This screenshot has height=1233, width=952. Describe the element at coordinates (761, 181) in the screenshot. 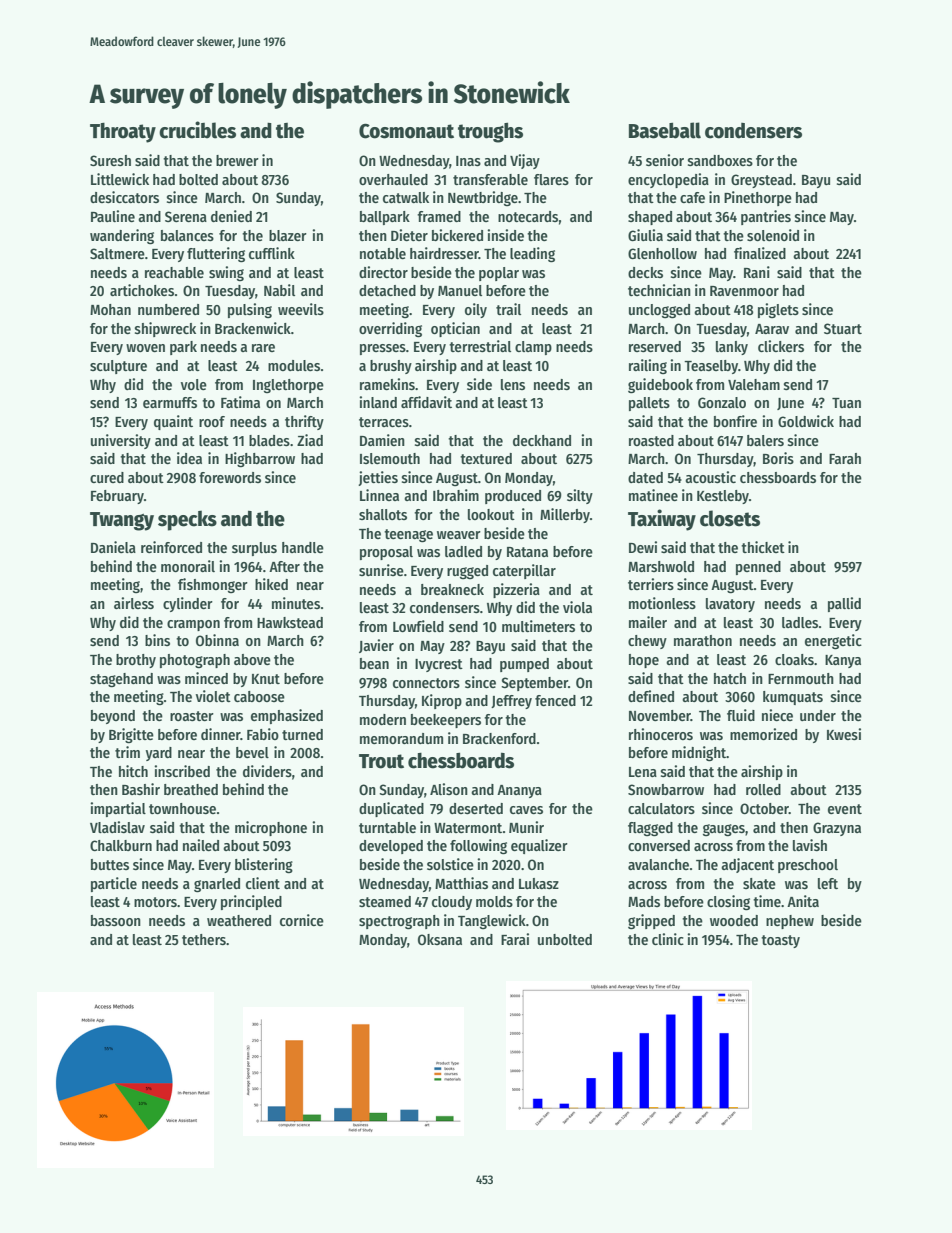

I see `Greystead` at that location.
